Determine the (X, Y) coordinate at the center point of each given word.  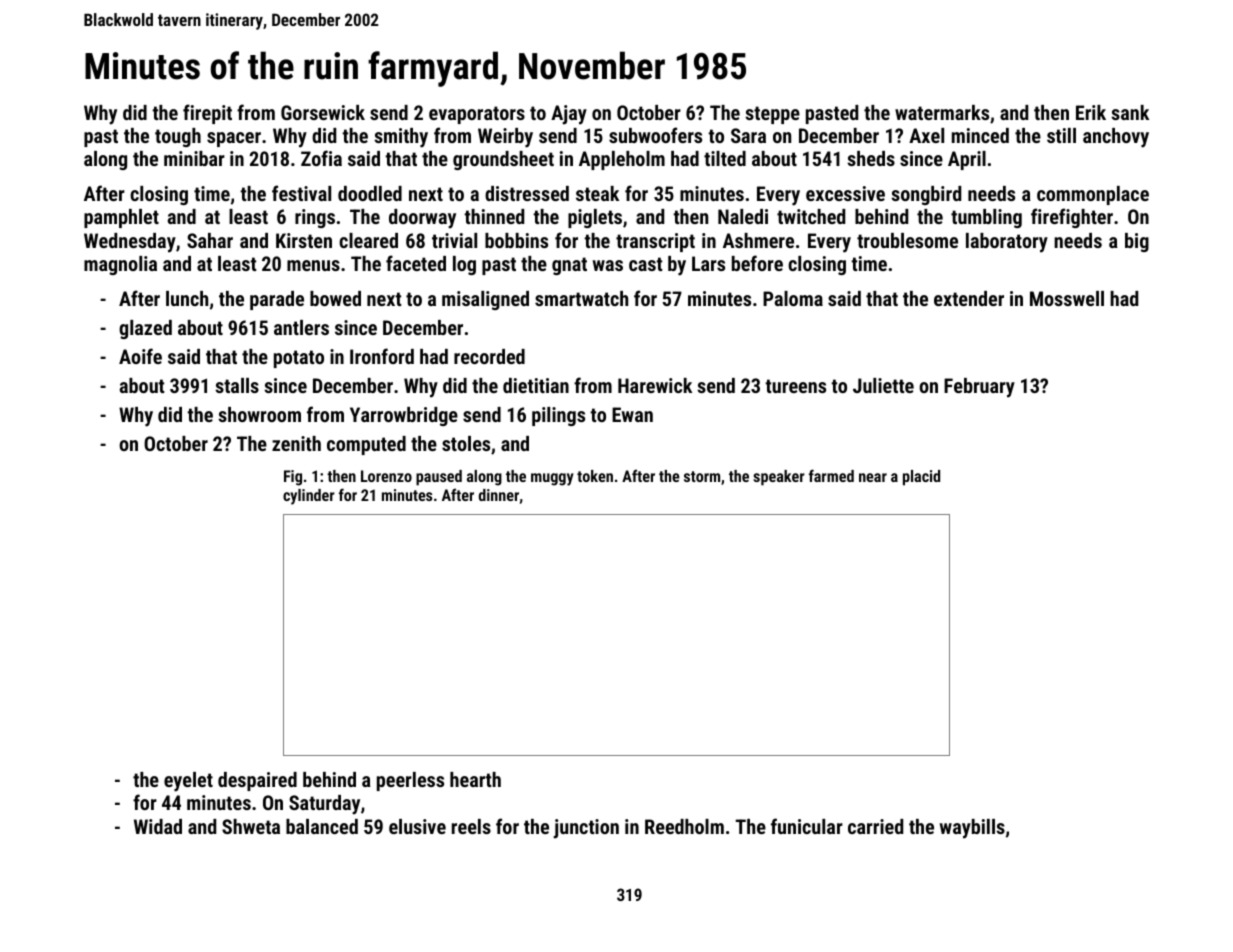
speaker (779, 478)
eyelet (188, 782)
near (873, 477)
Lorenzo (386, 476)
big (1137, 242)
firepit (207, 114)
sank (1130, 112)
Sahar (210, 240)
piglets (595, 218)
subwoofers (655, 135)
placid (921, 478)
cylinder (309, 497)
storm (702, 476)
